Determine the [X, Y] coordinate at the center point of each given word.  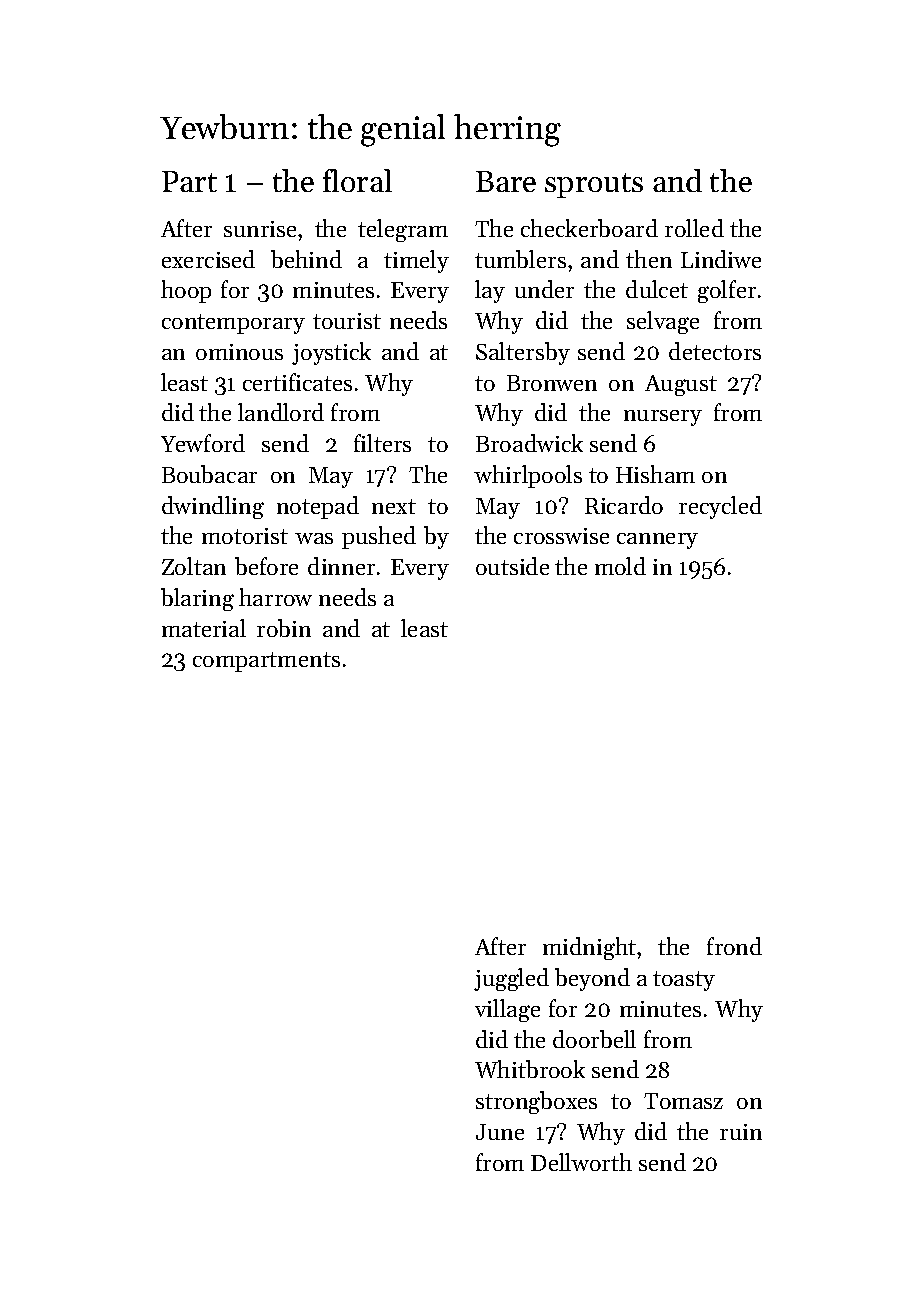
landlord [281, 412]
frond [734, 946]
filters [382, 443]
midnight [589, 948]
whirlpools [528, 476]
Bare [506, 181]
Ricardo [624, 505]
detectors [715, 351]
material [204, 628]
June [500, 1132]
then [649, 259]
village [507, 1010]
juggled [511, 979]
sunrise [260, 229]
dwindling [213, 507]
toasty [684, 981]
